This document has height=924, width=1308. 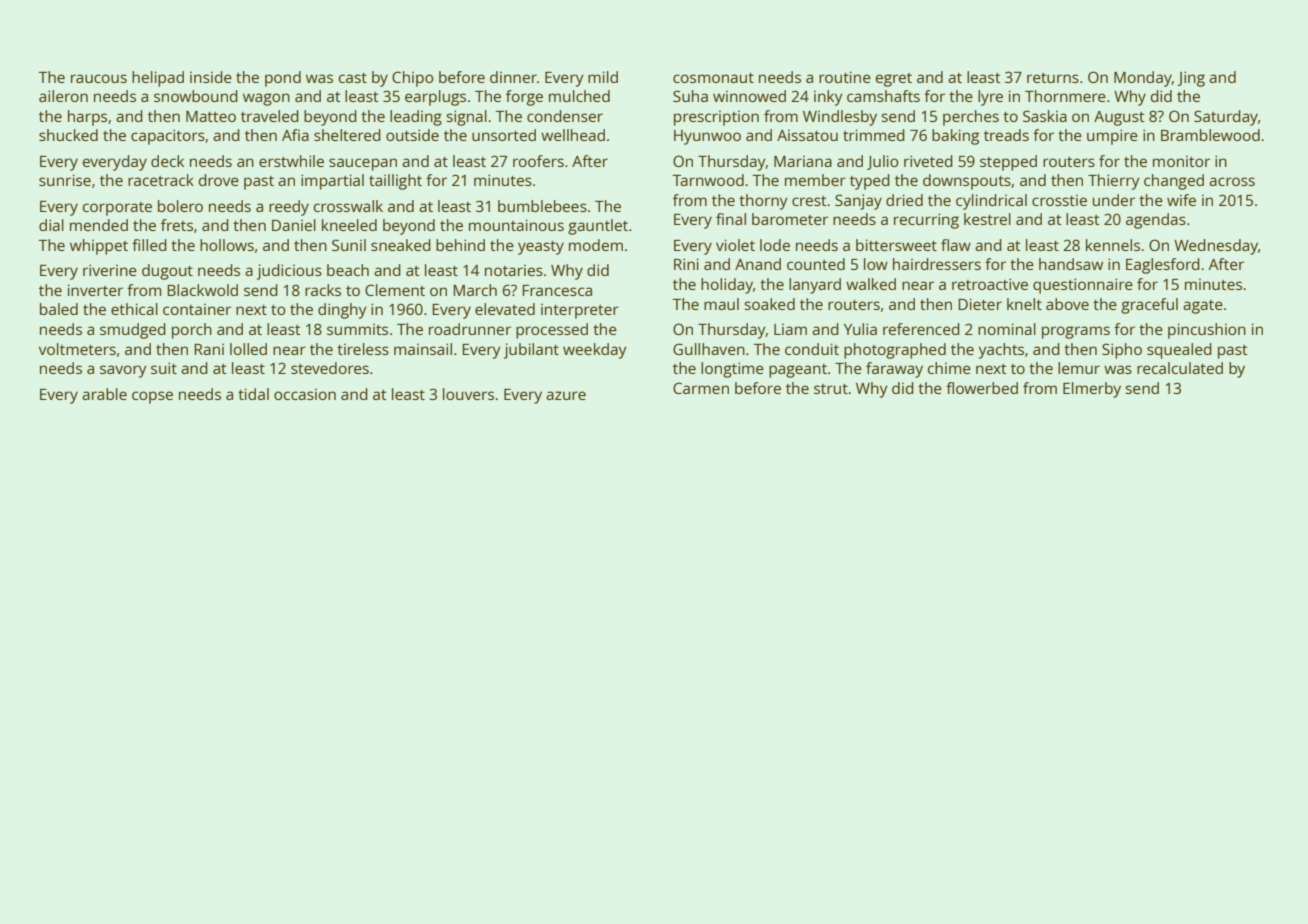 What do you see at coordinates (1181, 161) in the document?
I see `monitor` at bounding box center [1181, 161].
